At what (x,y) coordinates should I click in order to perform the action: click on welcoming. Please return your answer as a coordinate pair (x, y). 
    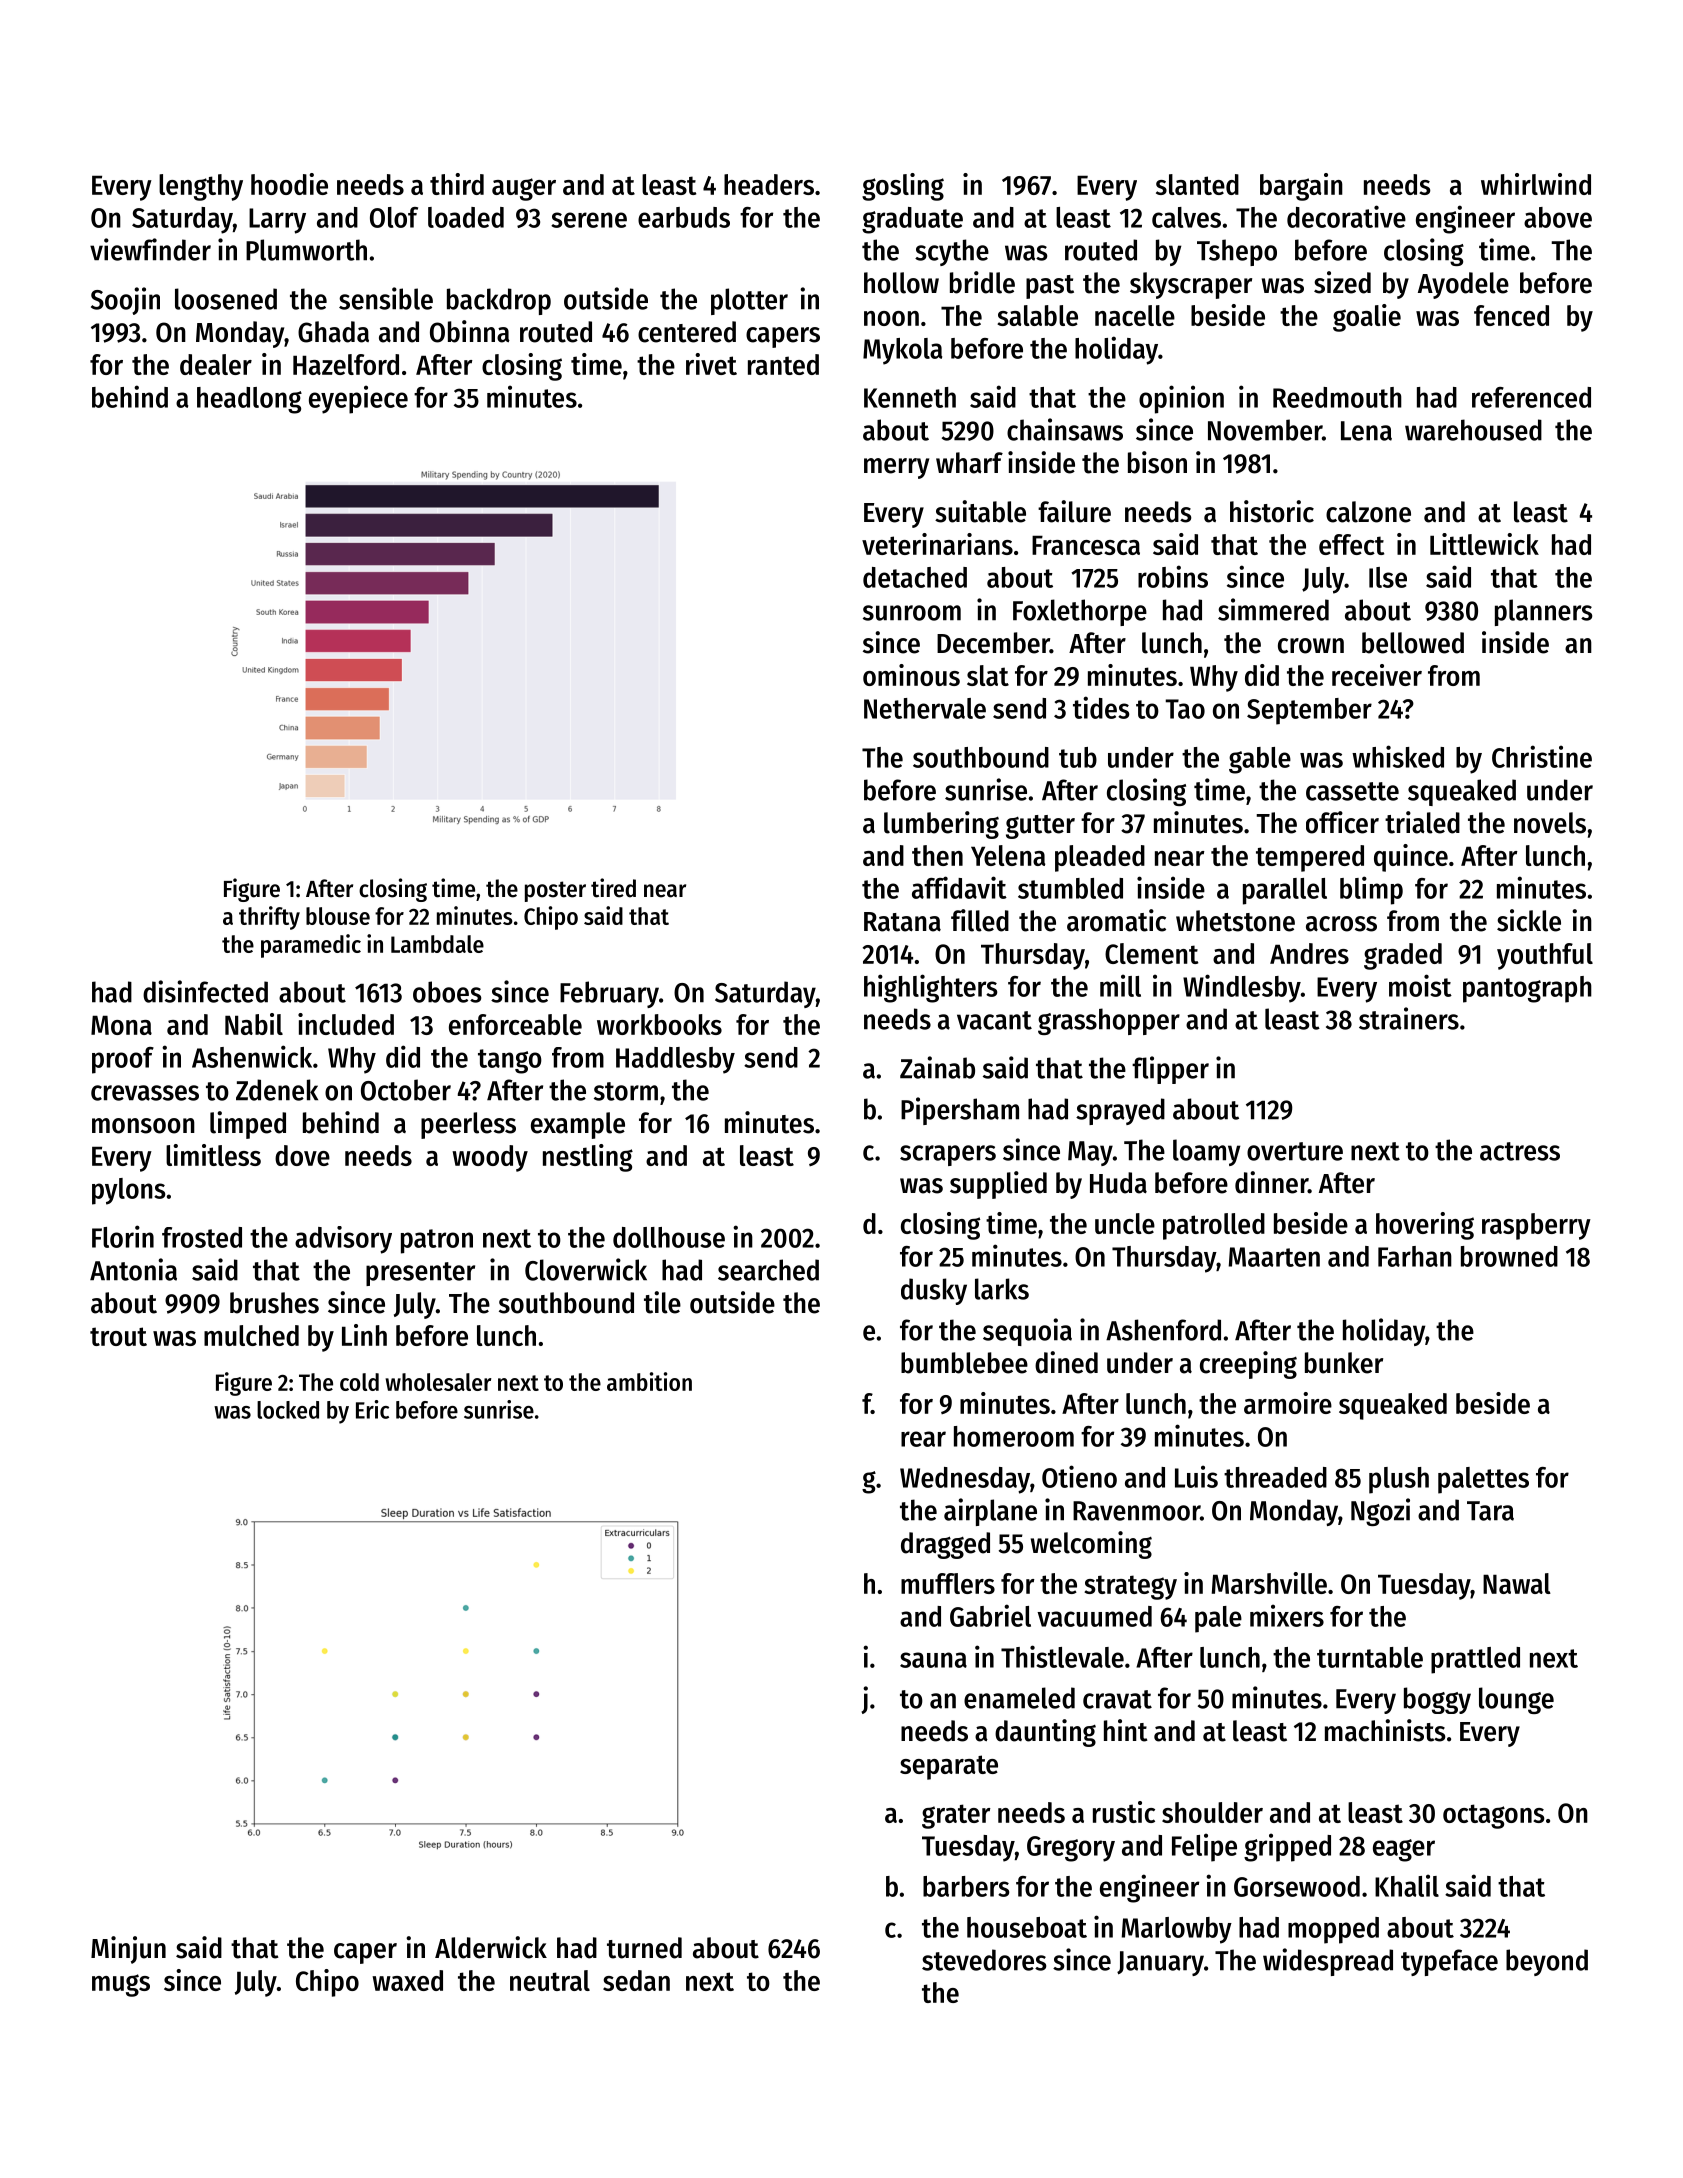
    Looking at the image, I should click on (1091, 1545).
